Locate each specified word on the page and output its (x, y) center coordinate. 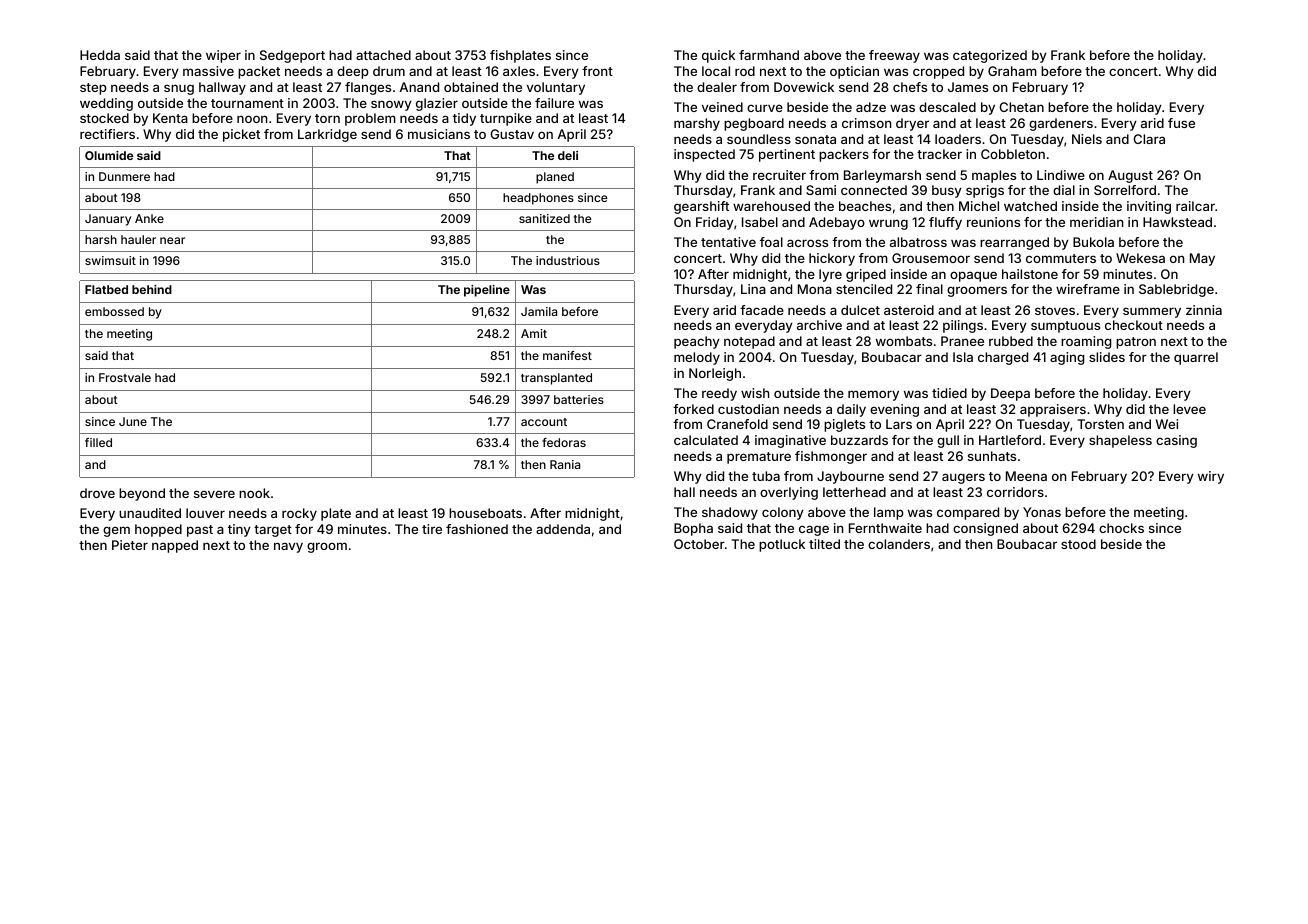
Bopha (693, 529)
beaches (865, 206)
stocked (104, 118)
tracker (939, 154)
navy (288, 547)
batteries (579, 399)
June (133, 421)
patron (1136, 343)
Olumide (109, 155)
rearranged (1014, 243)
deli (568, 155)
